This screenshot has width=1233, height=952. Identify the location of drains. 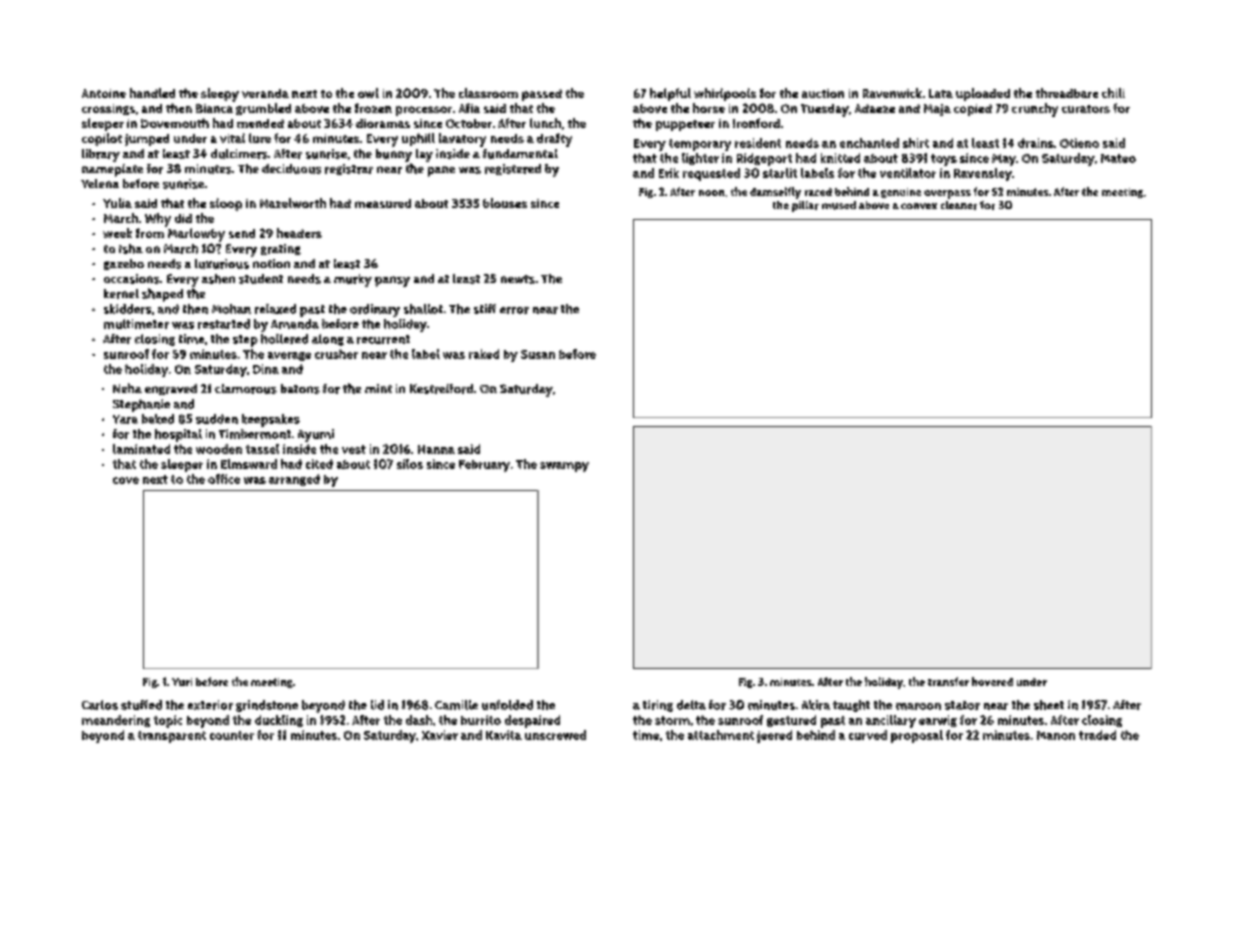
(1036, 143).
